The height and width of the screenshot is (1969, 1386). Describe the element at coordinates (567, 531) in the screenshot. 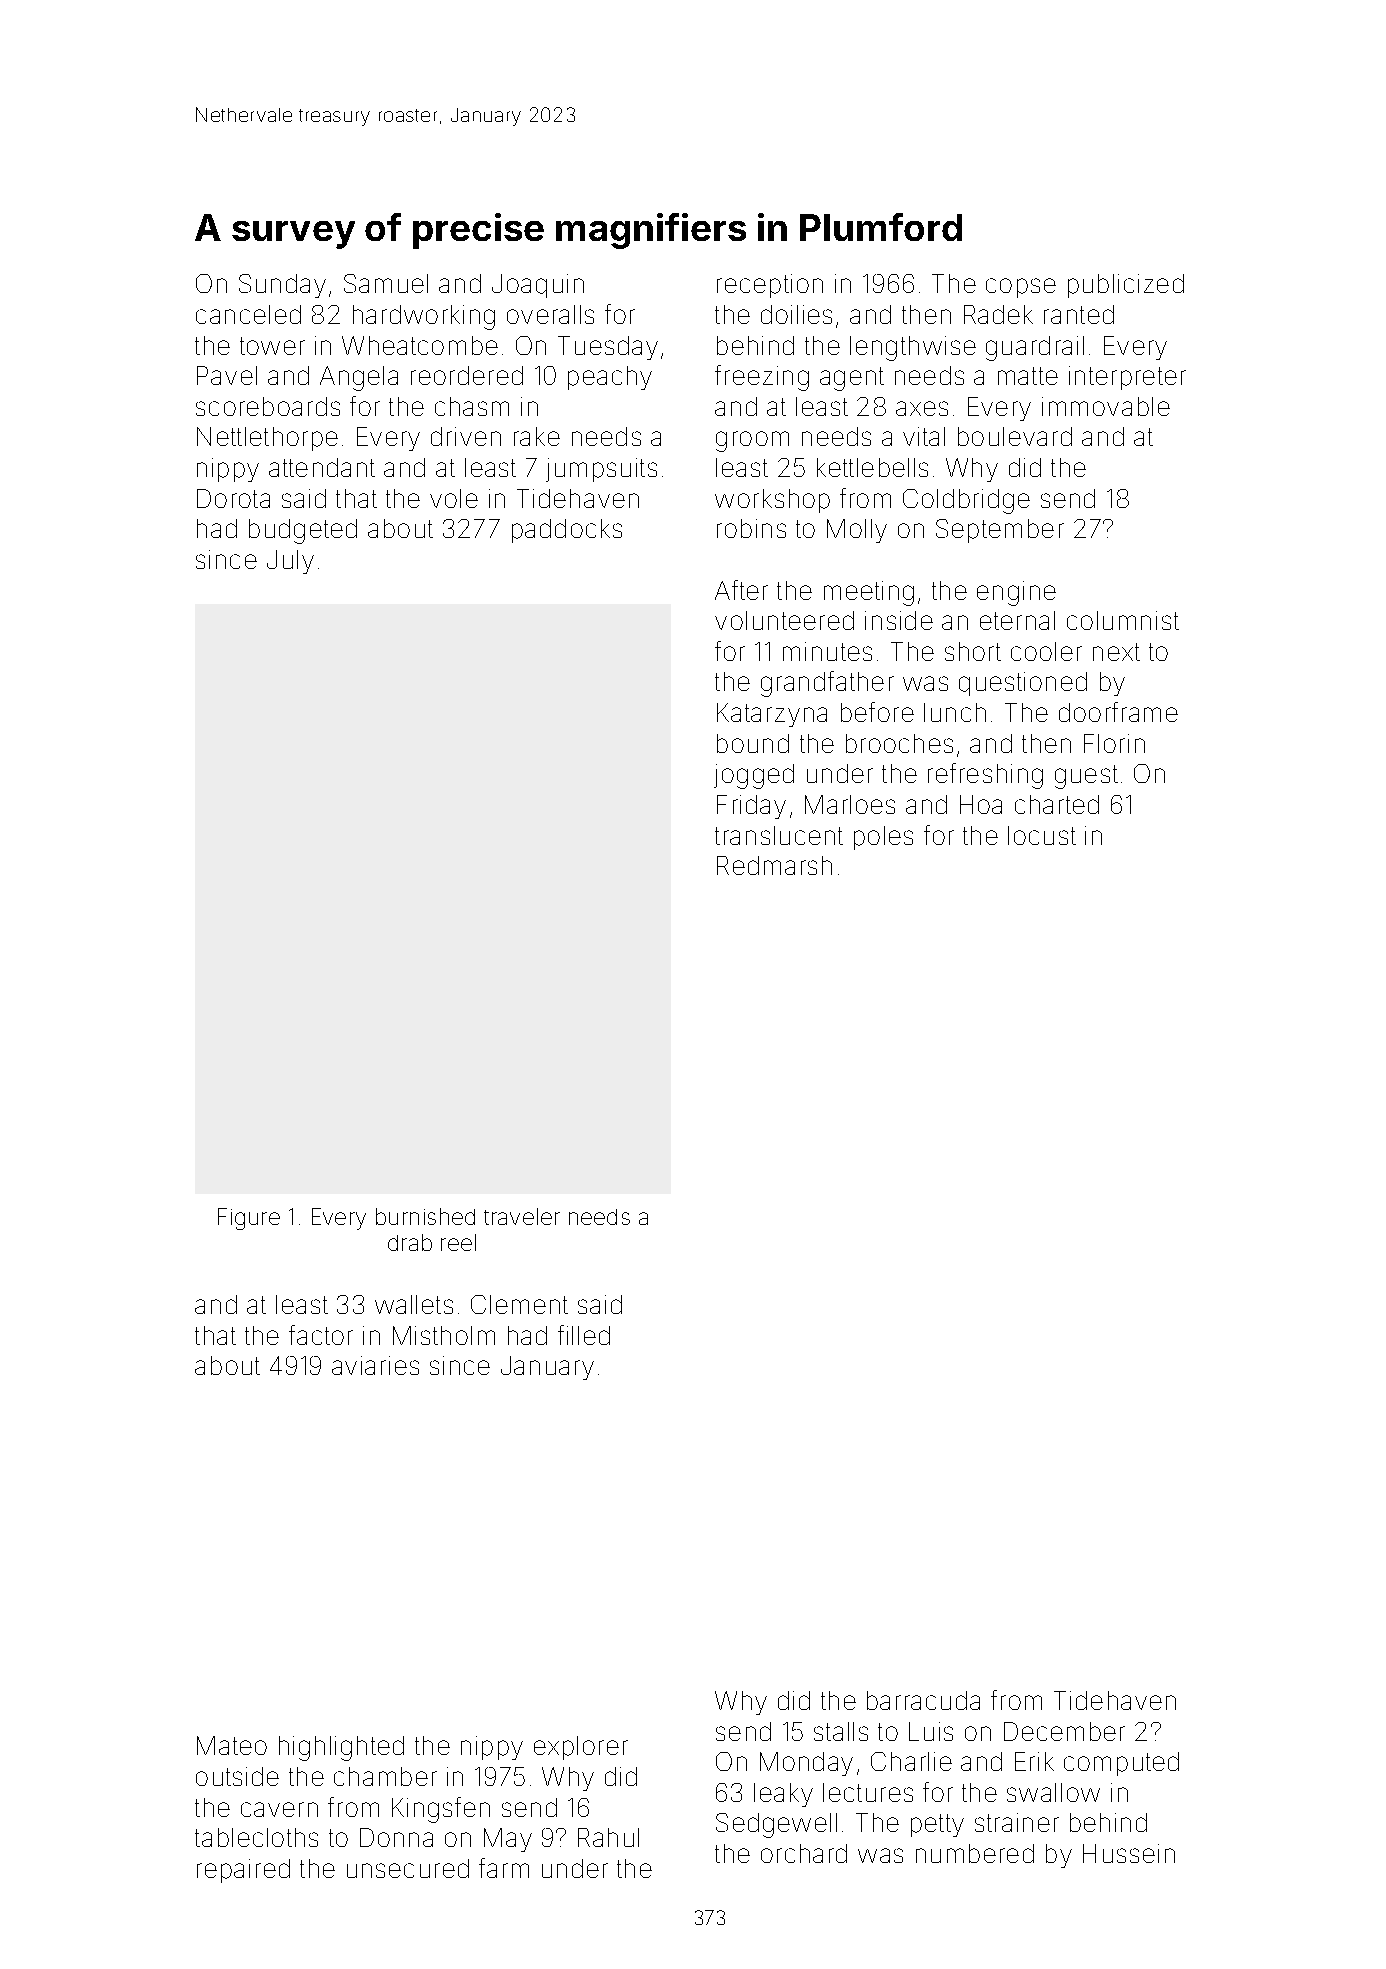

I see `paddocks` at that location.
